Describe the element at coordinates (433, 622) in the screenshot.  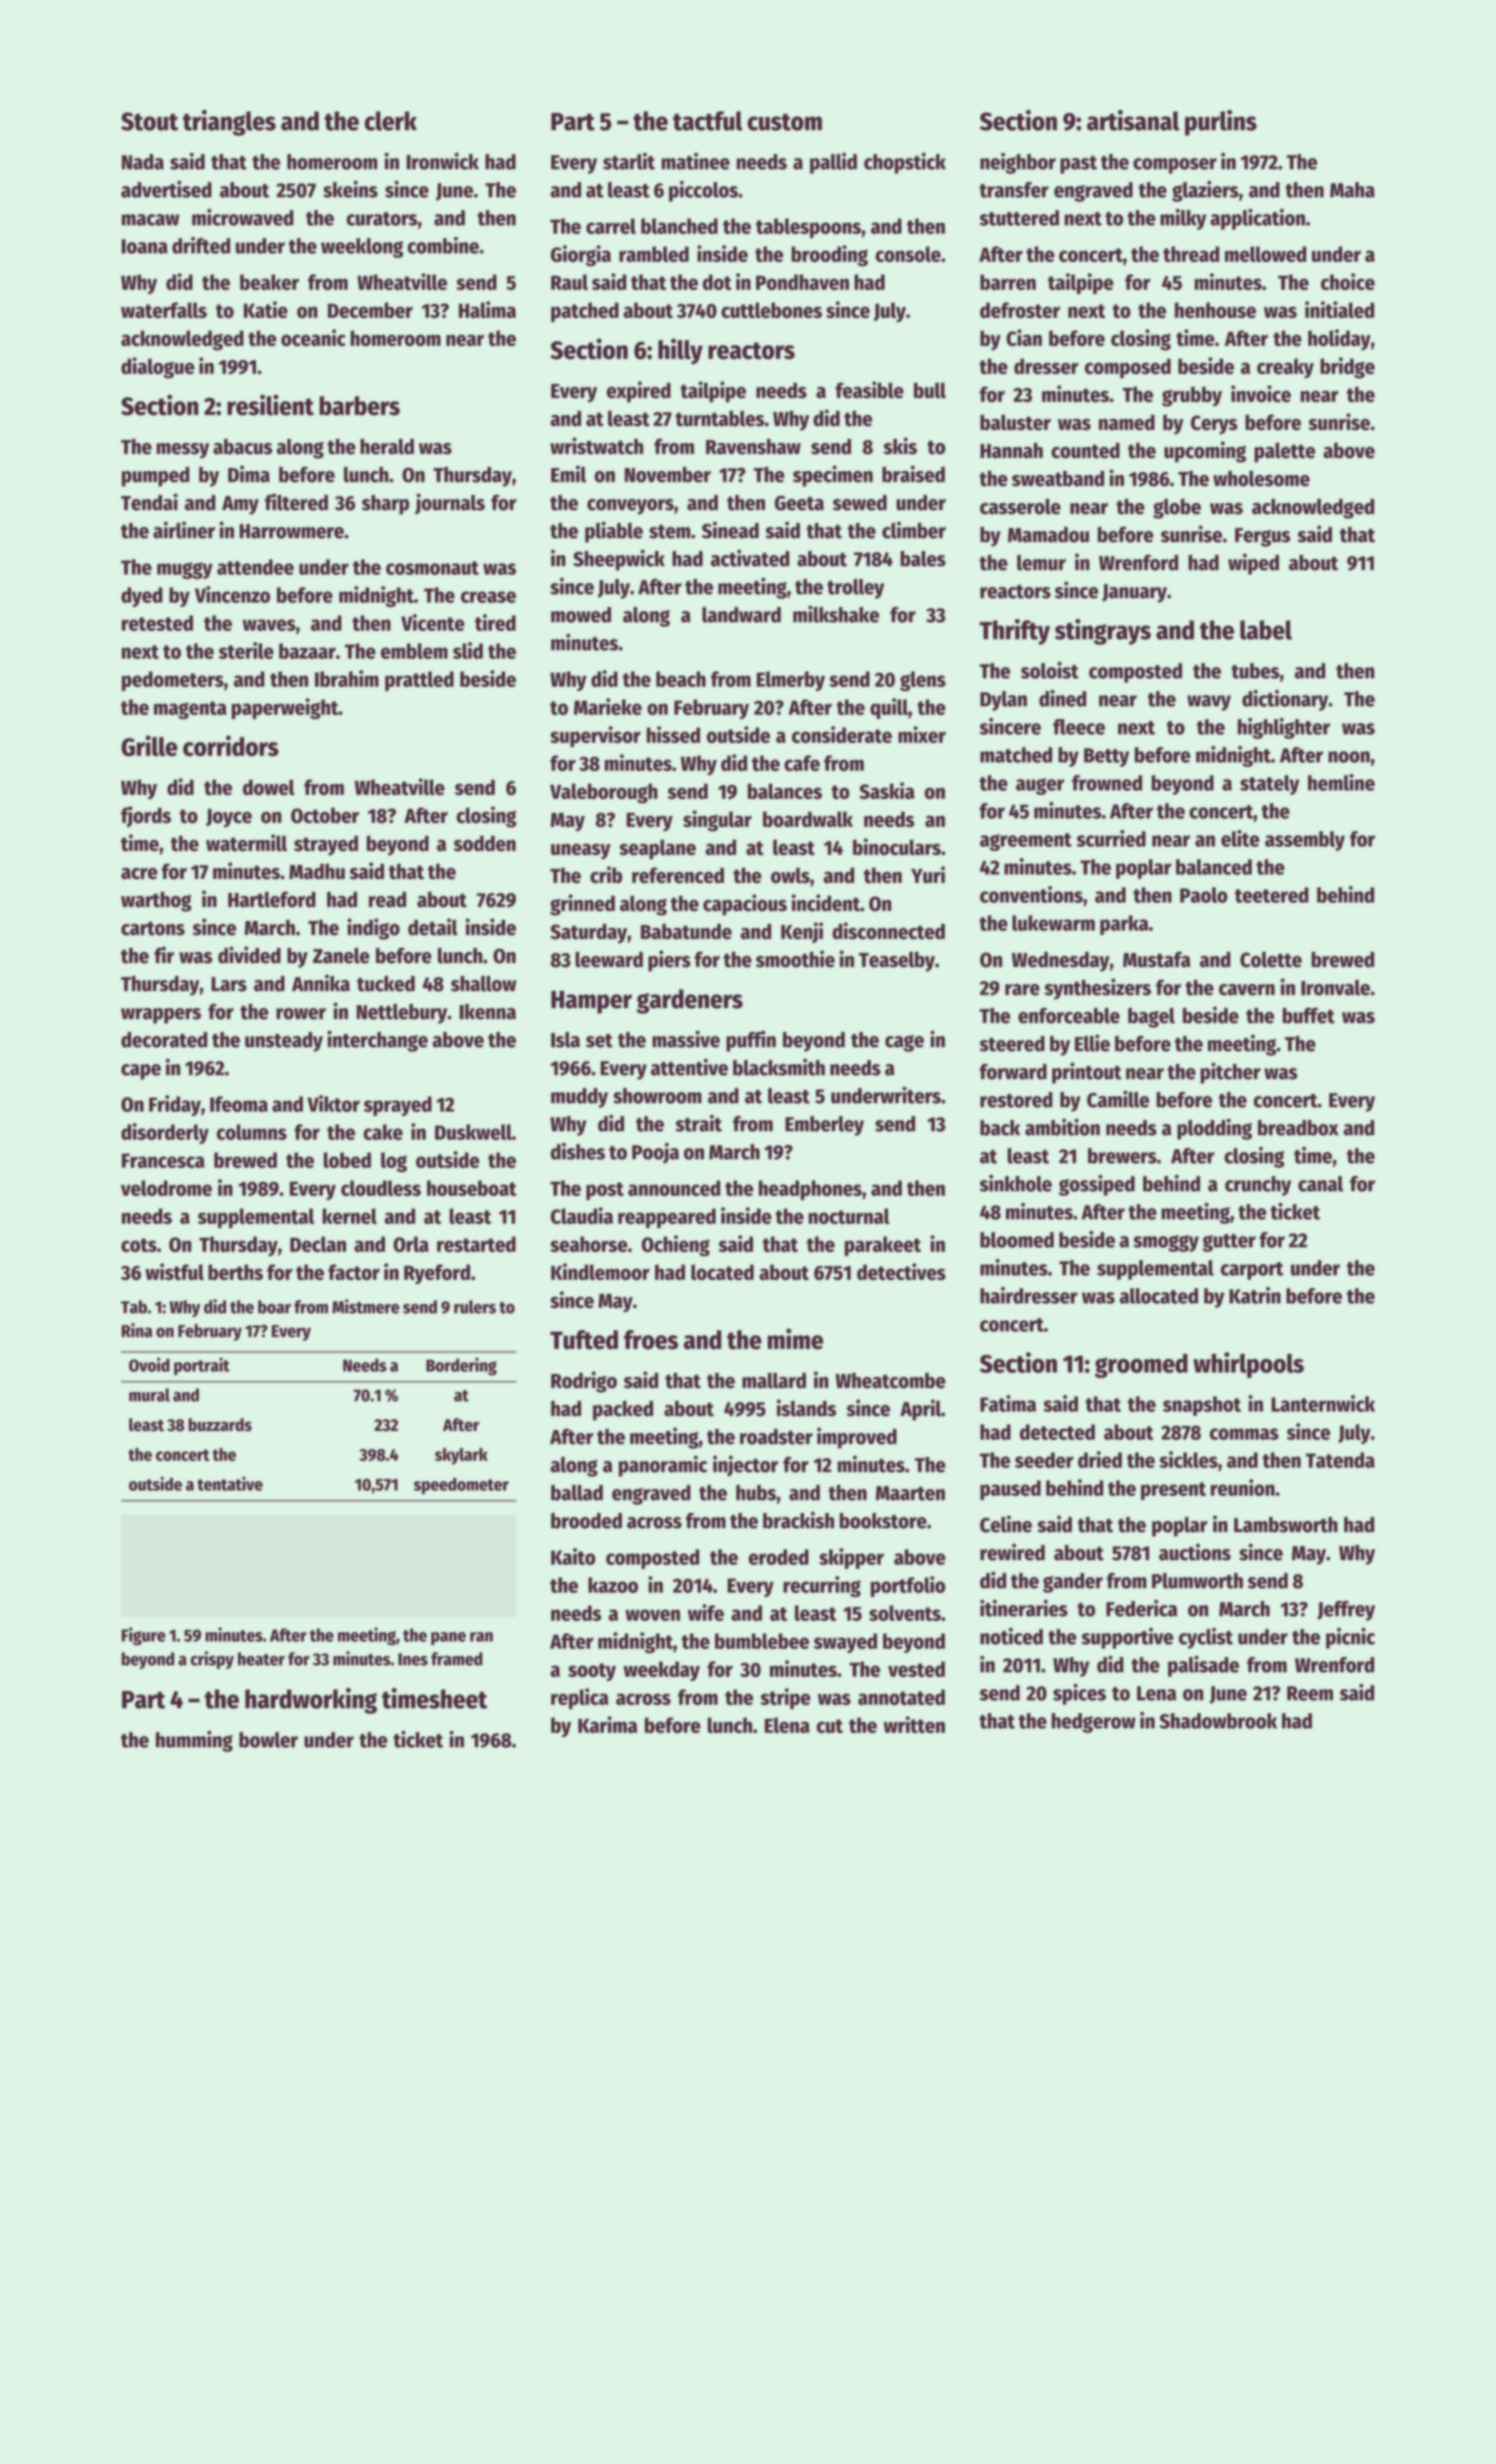
I see `Vicente` at that location.
